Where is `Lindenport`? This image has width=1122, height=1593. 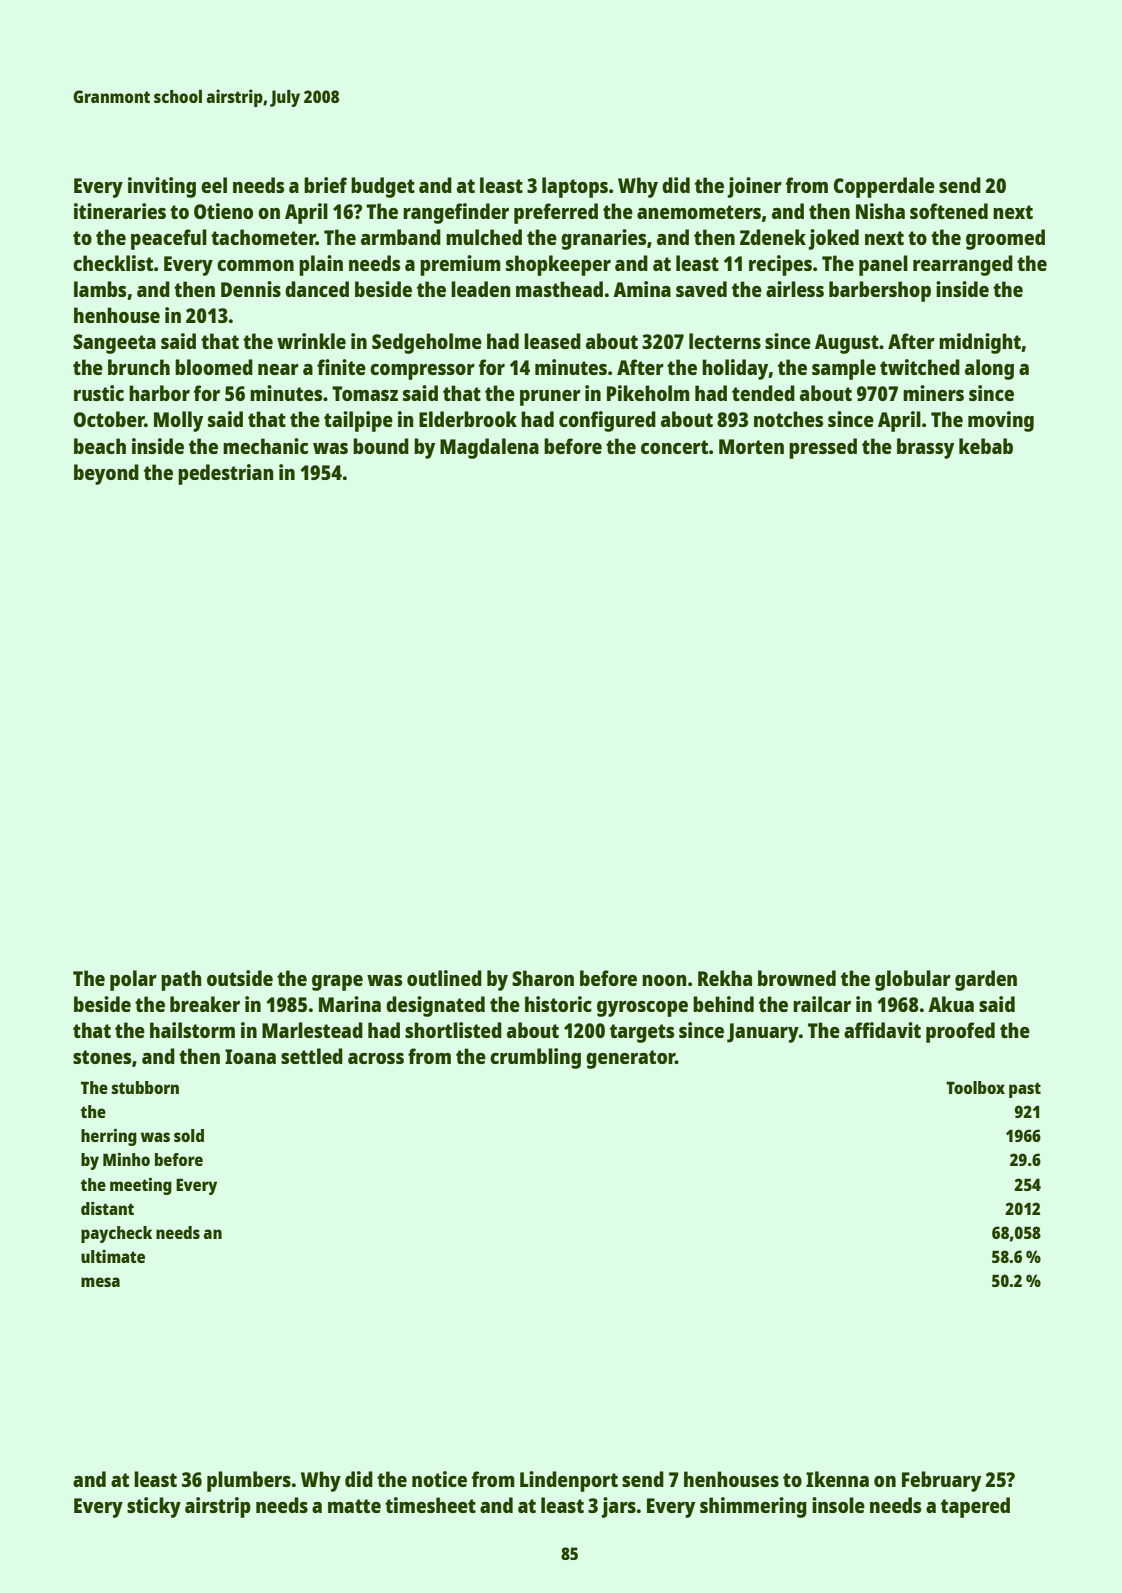 Lindenport is located at coordinates (569, 1481).
